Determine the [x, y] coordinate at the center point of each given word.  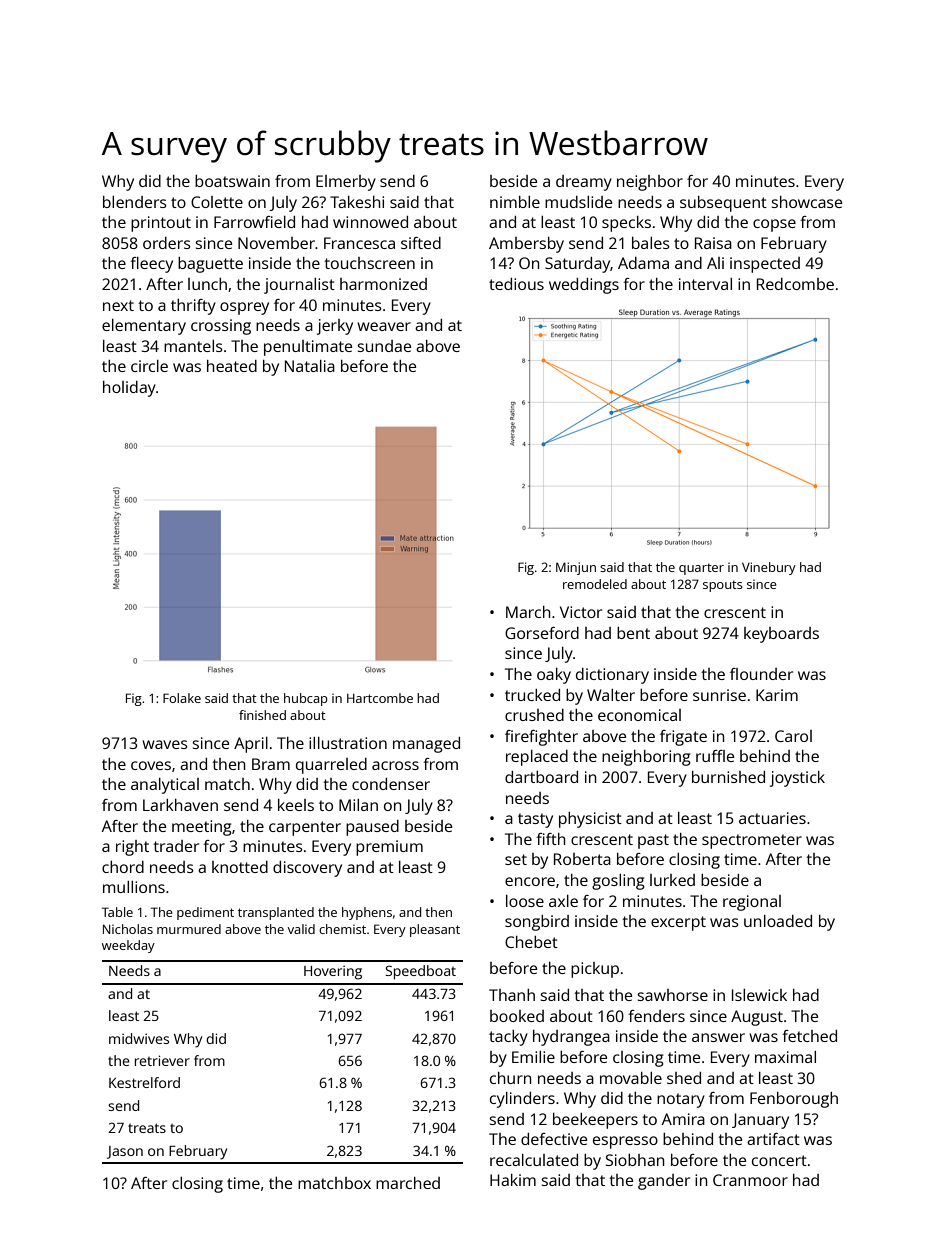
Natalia [310, 366]
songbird [537, 923]
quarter [701, 569]
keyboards [781, 635]
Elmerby [346, 183]
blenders [135, 202]
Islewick [759, 995]
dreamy [584, 183]
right [132, 848]
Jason [125, 1152]
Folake [182, 698]
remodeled [595, 584]
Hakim [513, 1180]
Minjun [576, 568]
